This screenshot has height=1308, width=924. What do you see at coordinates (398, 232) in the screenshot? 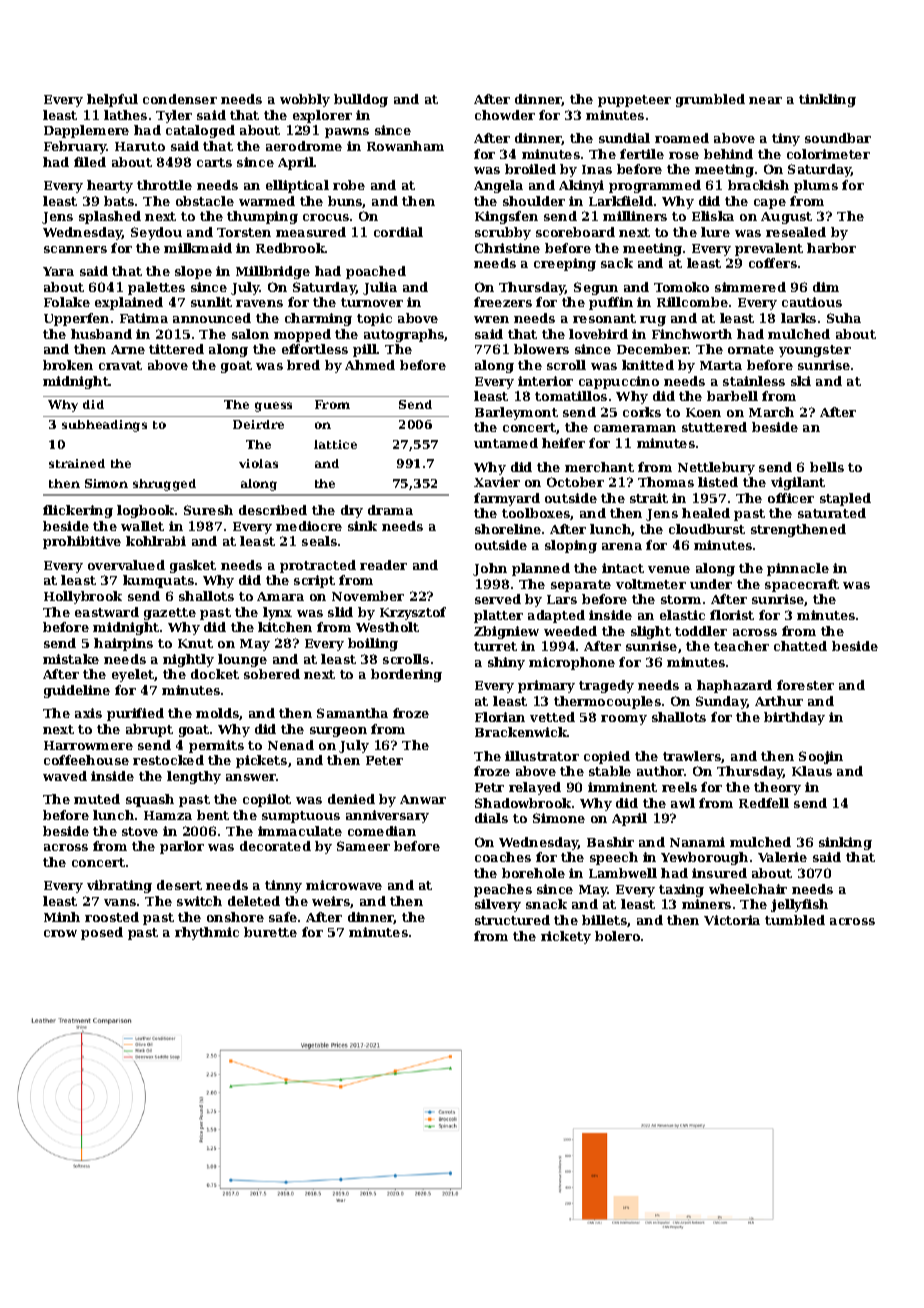
I see `cordial` at bounding box center [398, 232].
